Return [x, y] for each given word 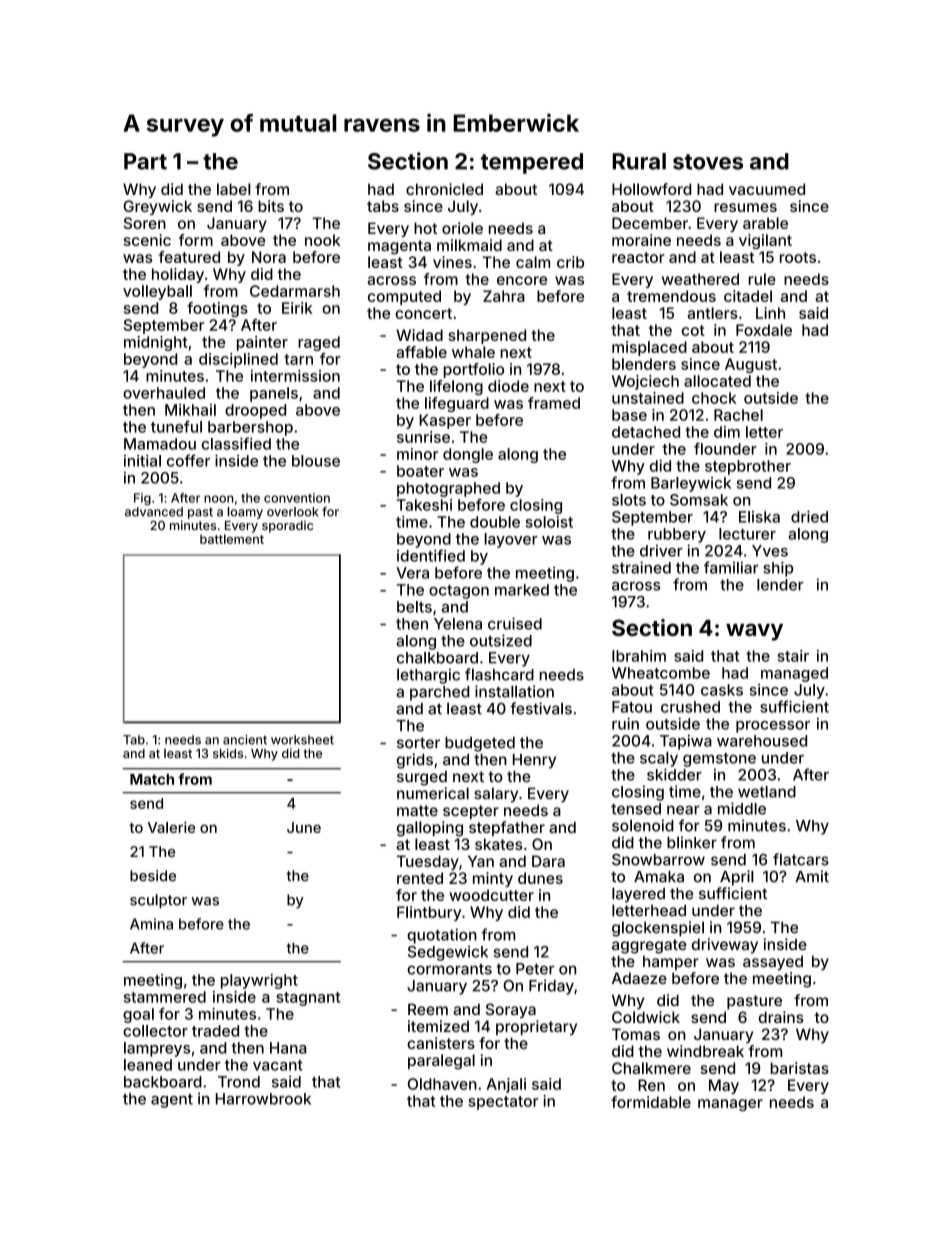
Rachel [738, 415]
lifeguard [457, 404]
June [304, 827]
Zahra [504, 296]
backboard [163, 1082]
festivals [541, 708]
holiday [178, 275]
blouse [316, 461]
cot [693, 330]
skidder [674, 774]
